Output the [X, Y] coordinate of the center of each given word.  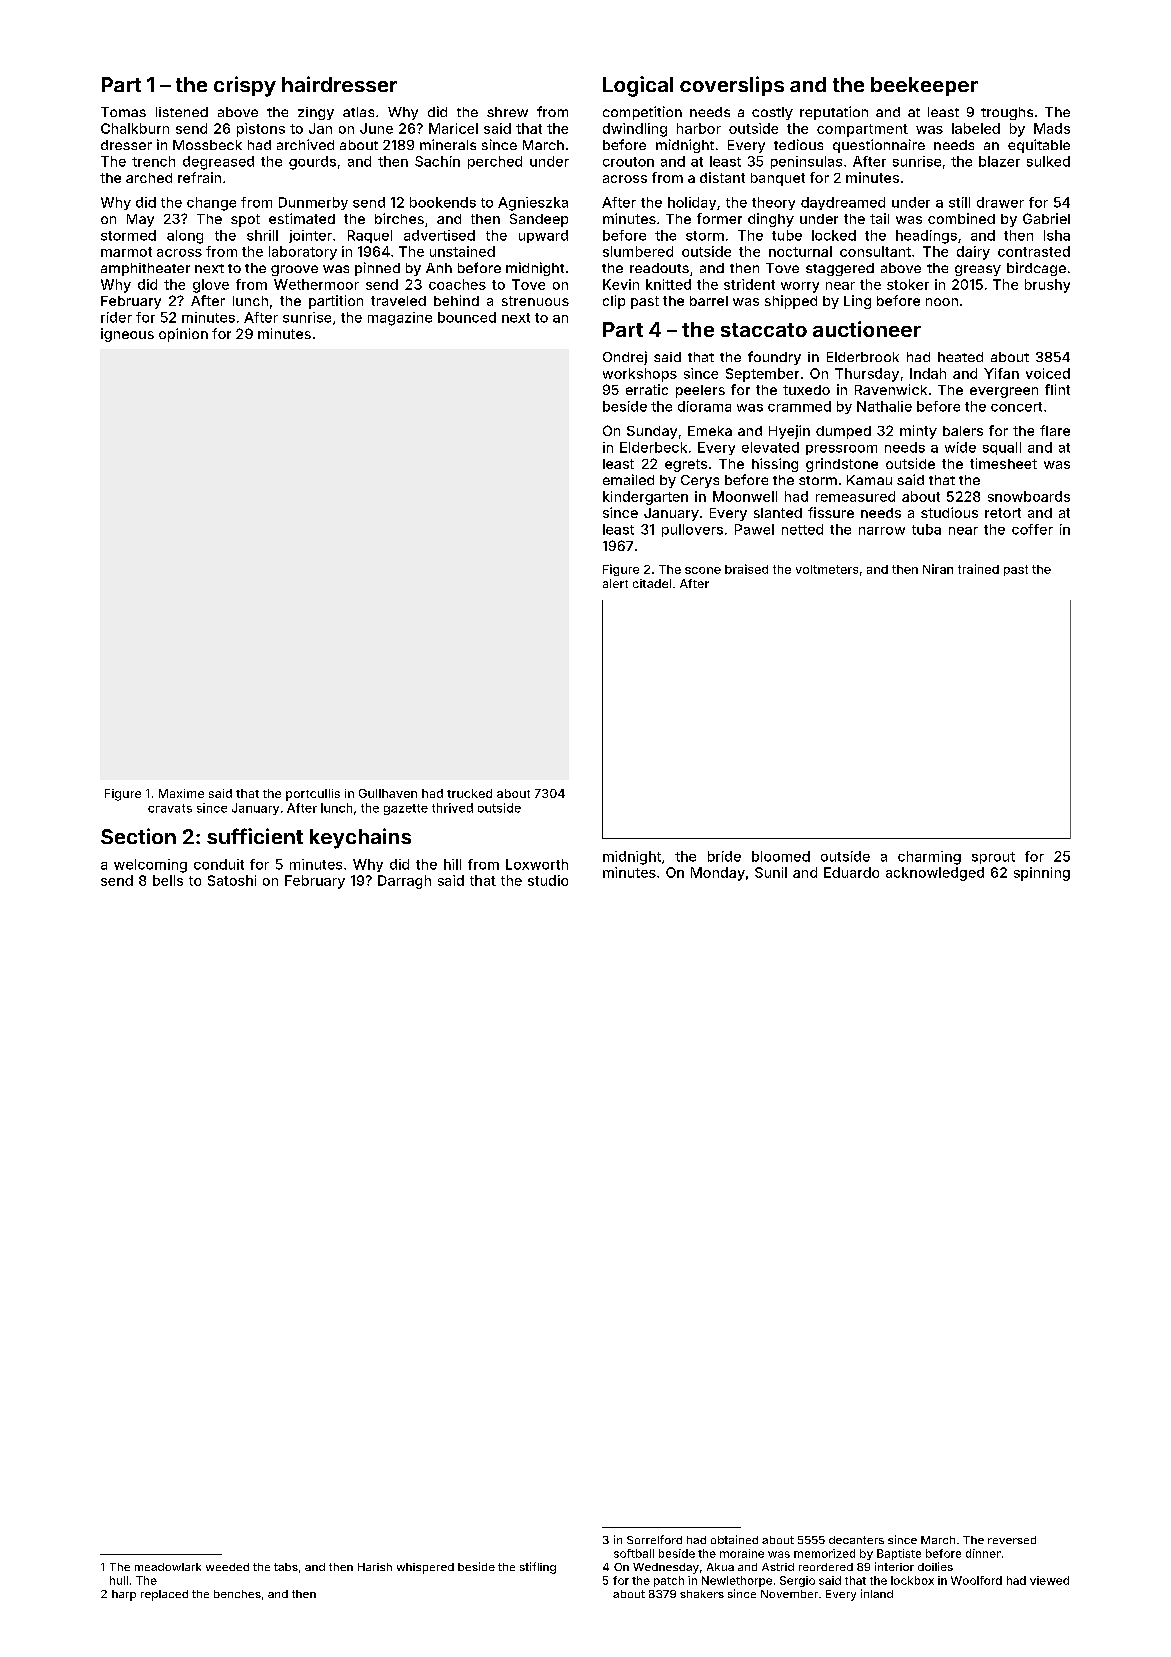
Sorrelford [654, 1539]
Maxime [181, 793]
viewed [1049, 1580]
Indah [928, 373]
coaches [457, 284]
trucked [469, 793]
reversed [1012, 1540]
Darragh [404, 882]
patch [669, 1581]
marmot [126, 252]
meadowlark [168, 1567]
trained [978, 569]
